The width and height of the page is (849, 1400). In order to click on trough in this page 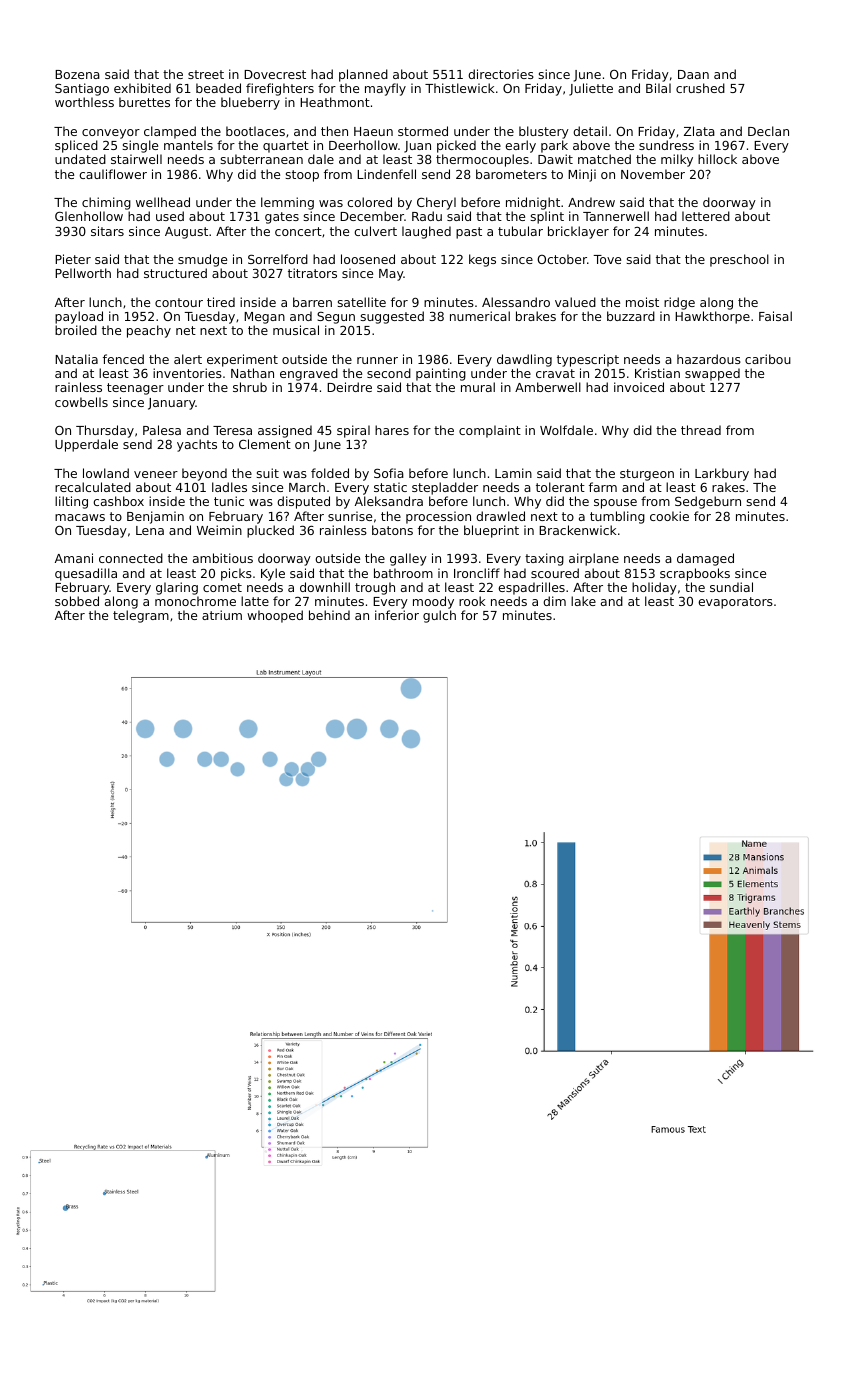, I will do `click(375, 588)`.
